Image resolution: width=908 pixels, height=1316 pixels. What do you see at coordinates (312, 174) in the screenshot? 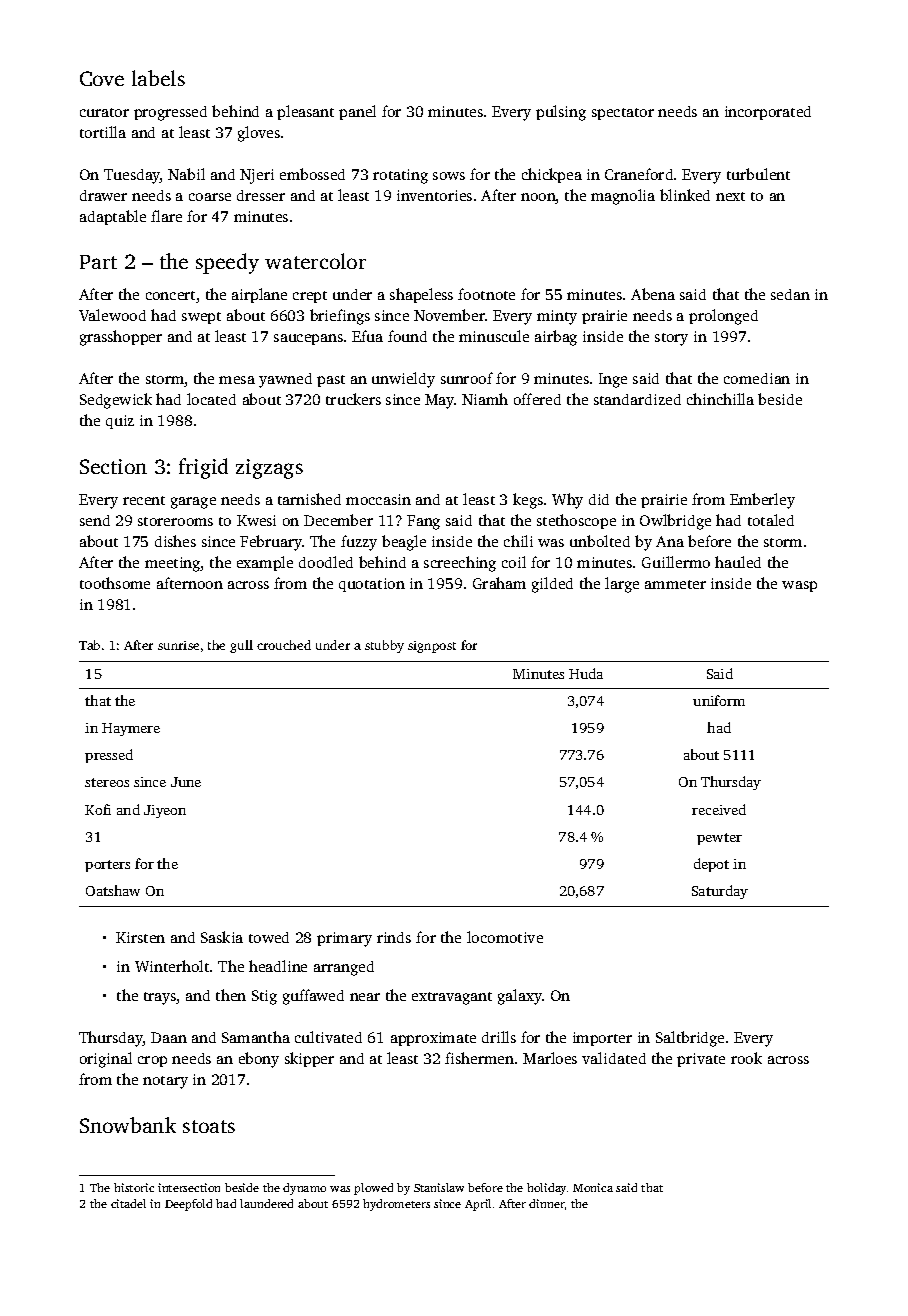
I see `embossed` at bounding box center [312, 174].
